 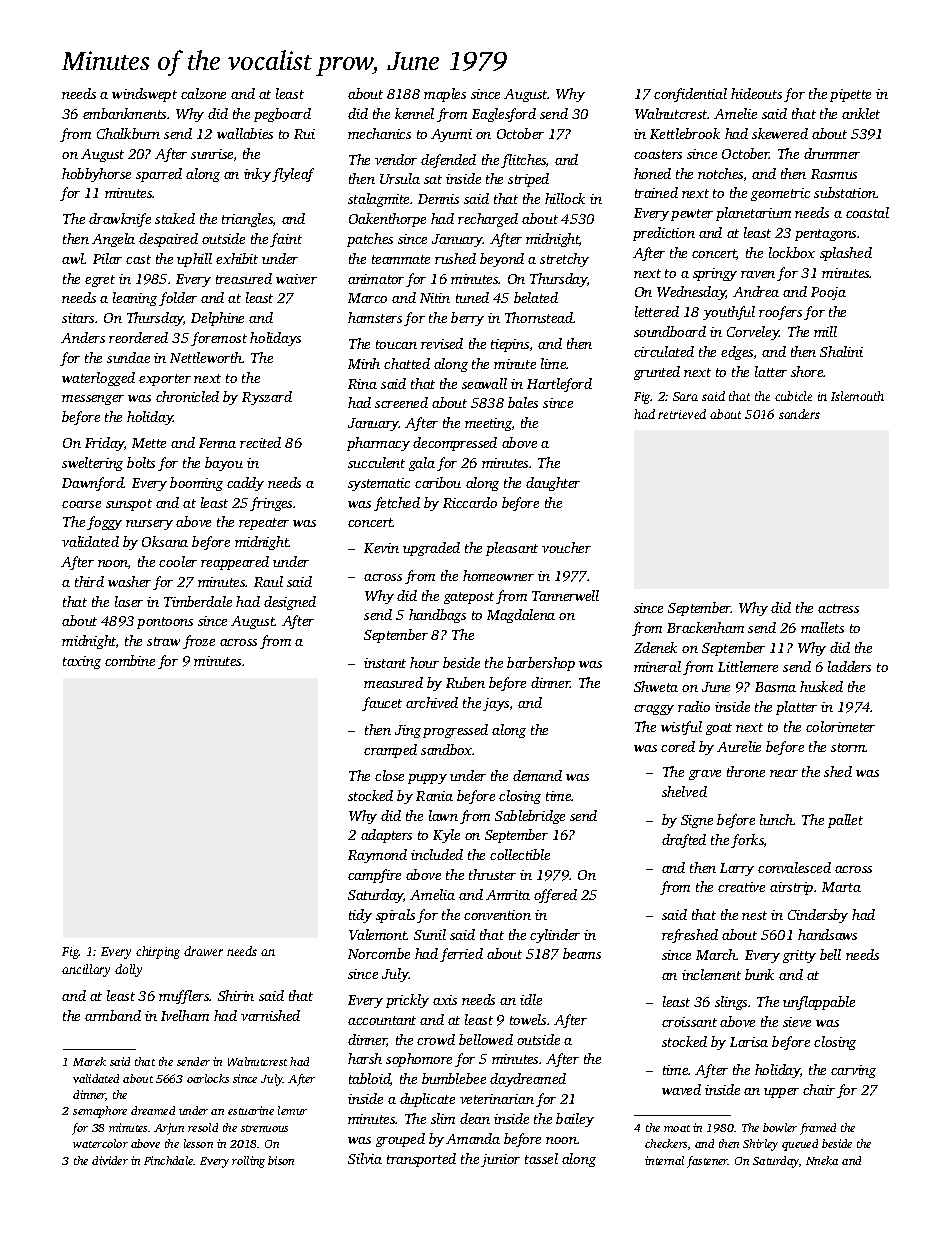 What do you see at coordinates (165, 380) in the document?
I see `exporter` at bounding box center [165, 380].
